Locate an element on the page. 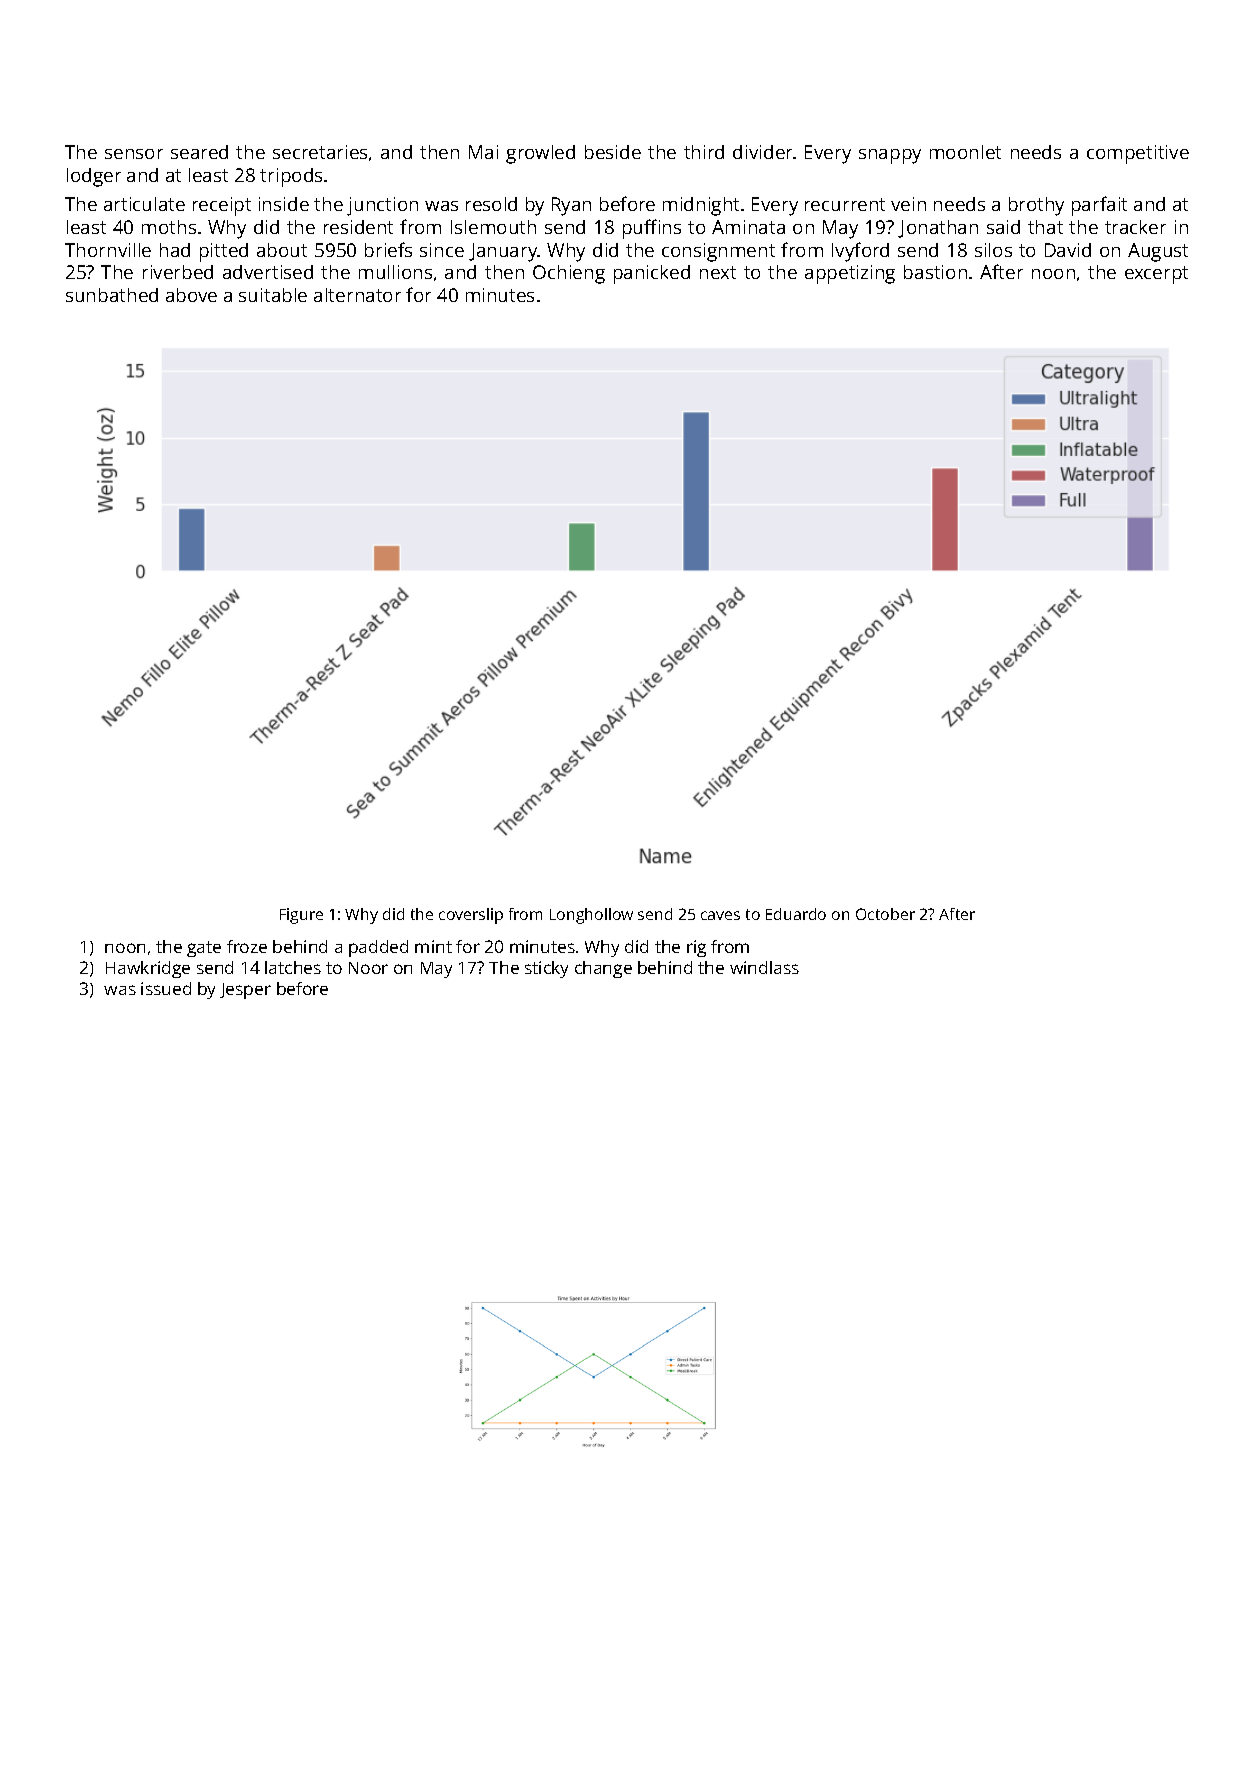 Image resolution: width=1255 pixels, height=1775 pixels. gate is located at coordinates (204, 949).
